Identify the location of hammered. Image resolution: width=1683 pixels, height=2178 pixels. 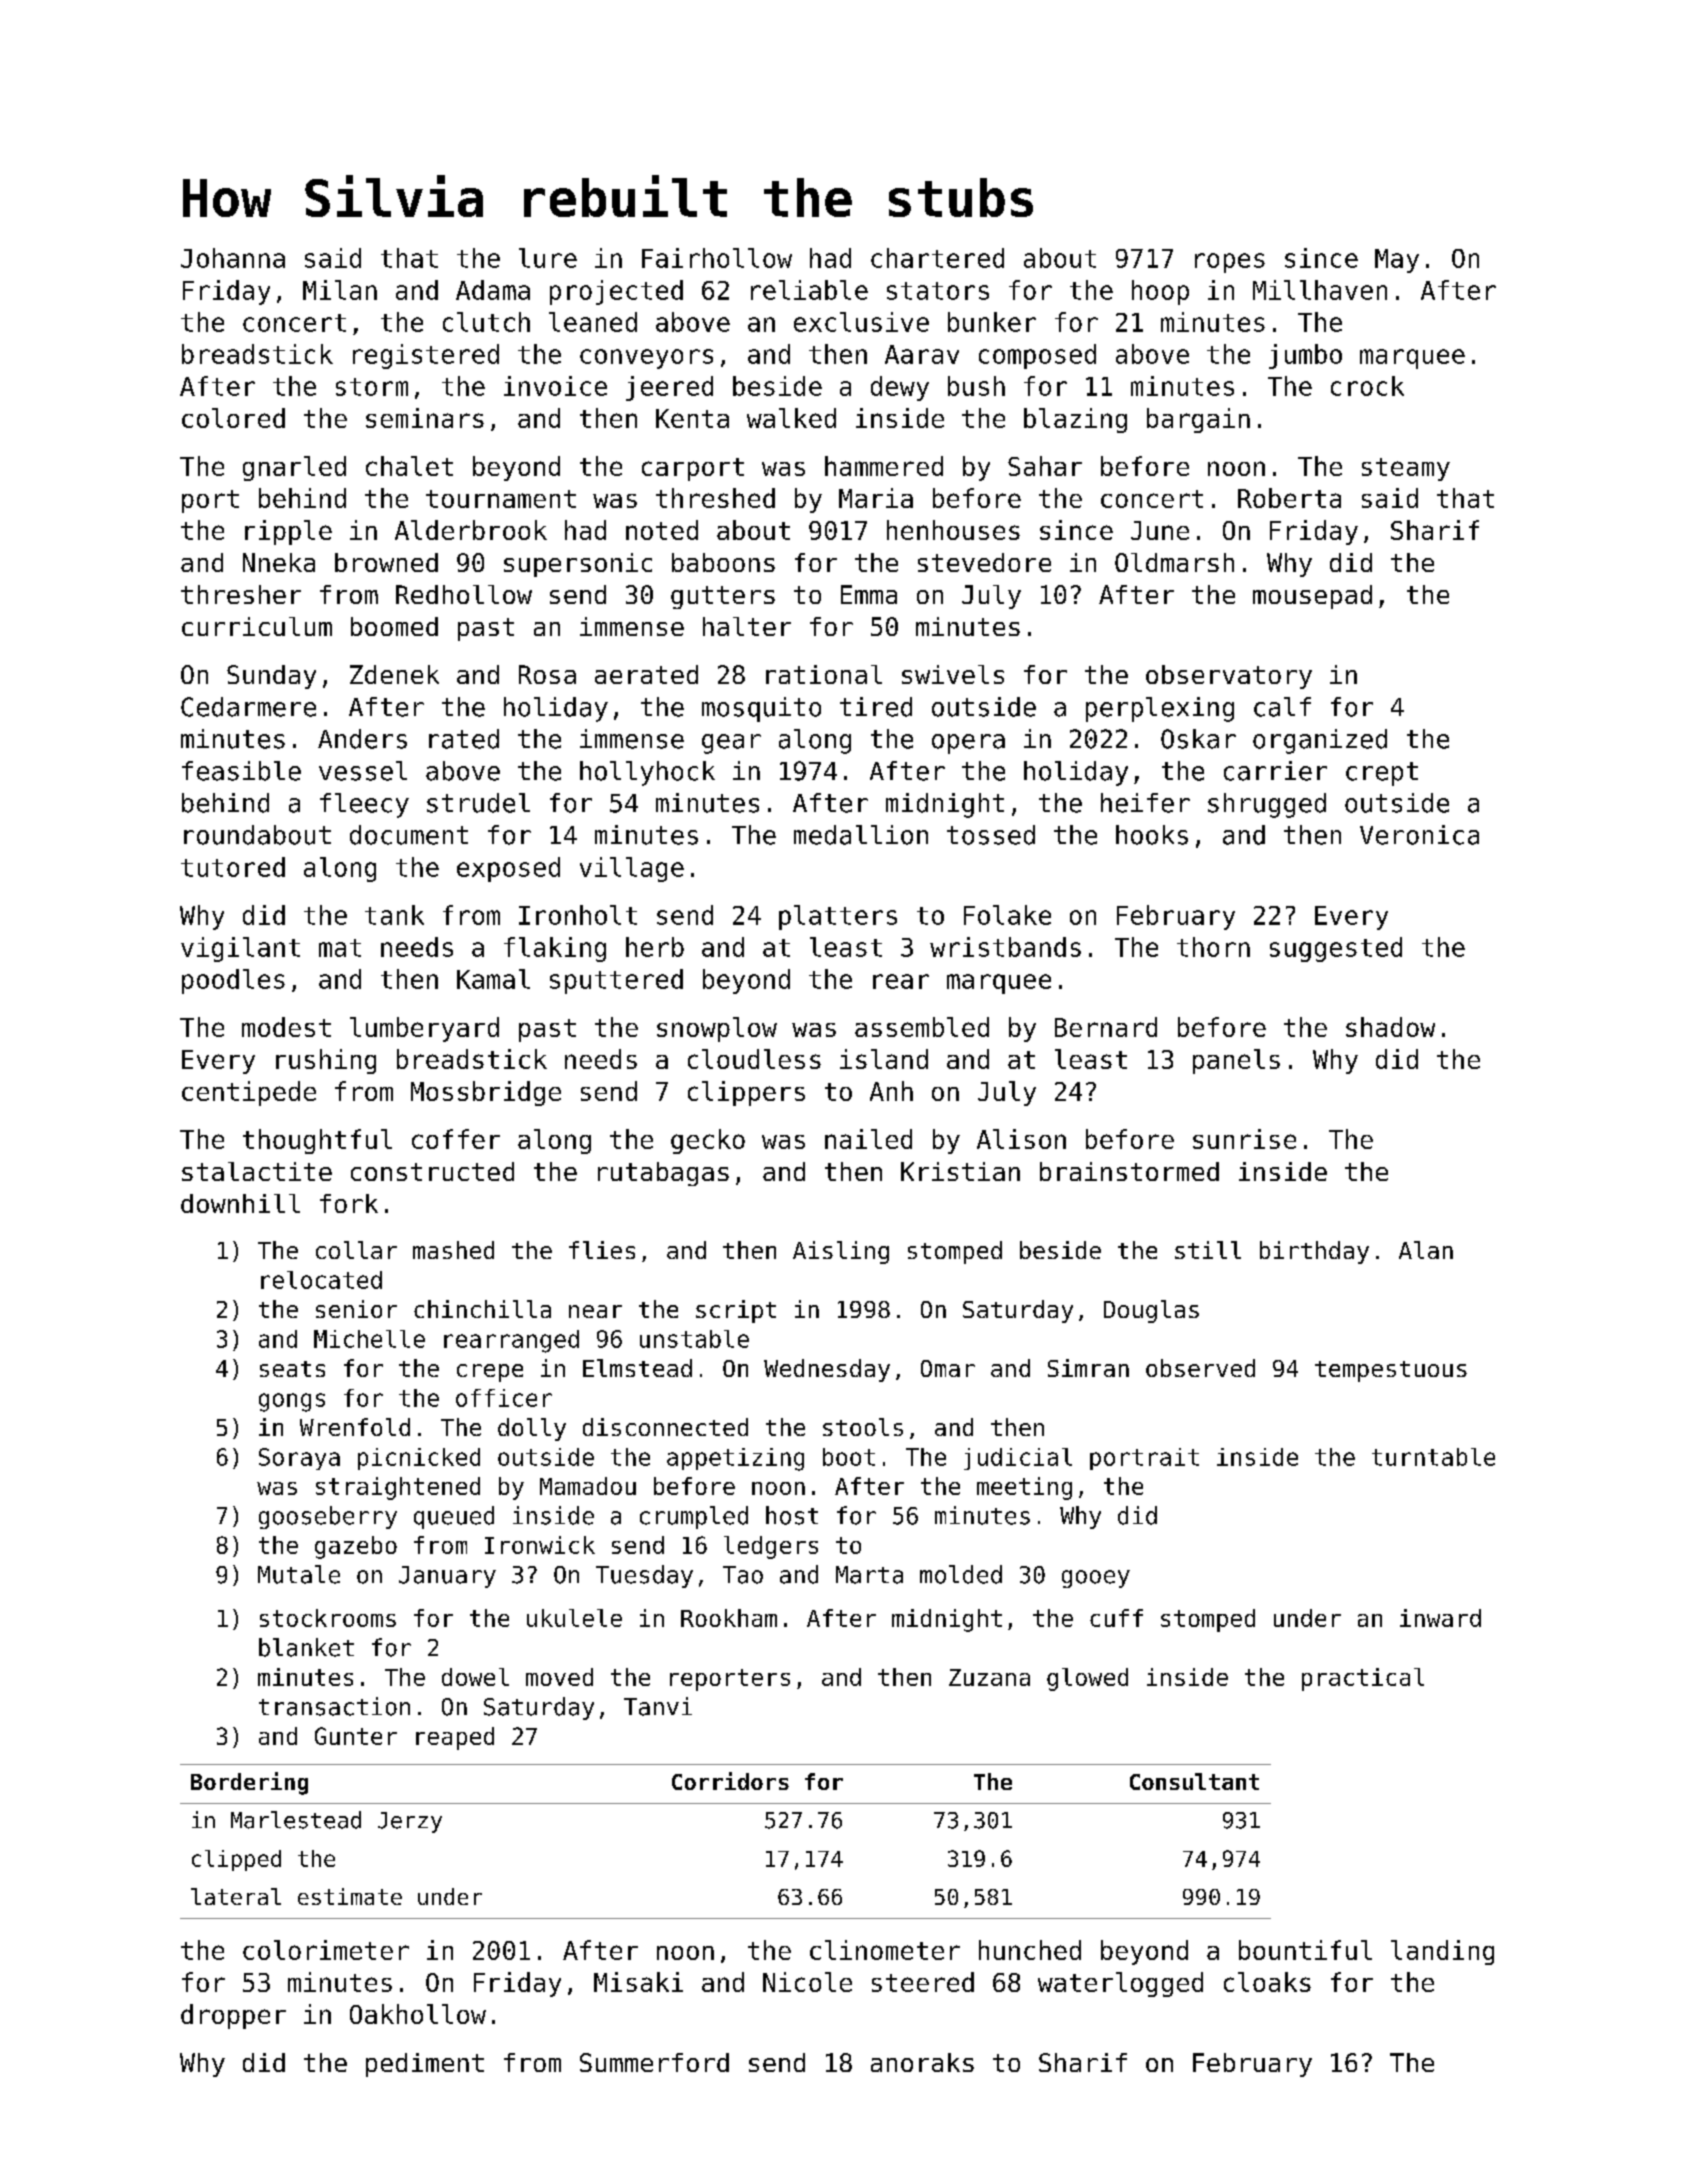
(884, 466).
